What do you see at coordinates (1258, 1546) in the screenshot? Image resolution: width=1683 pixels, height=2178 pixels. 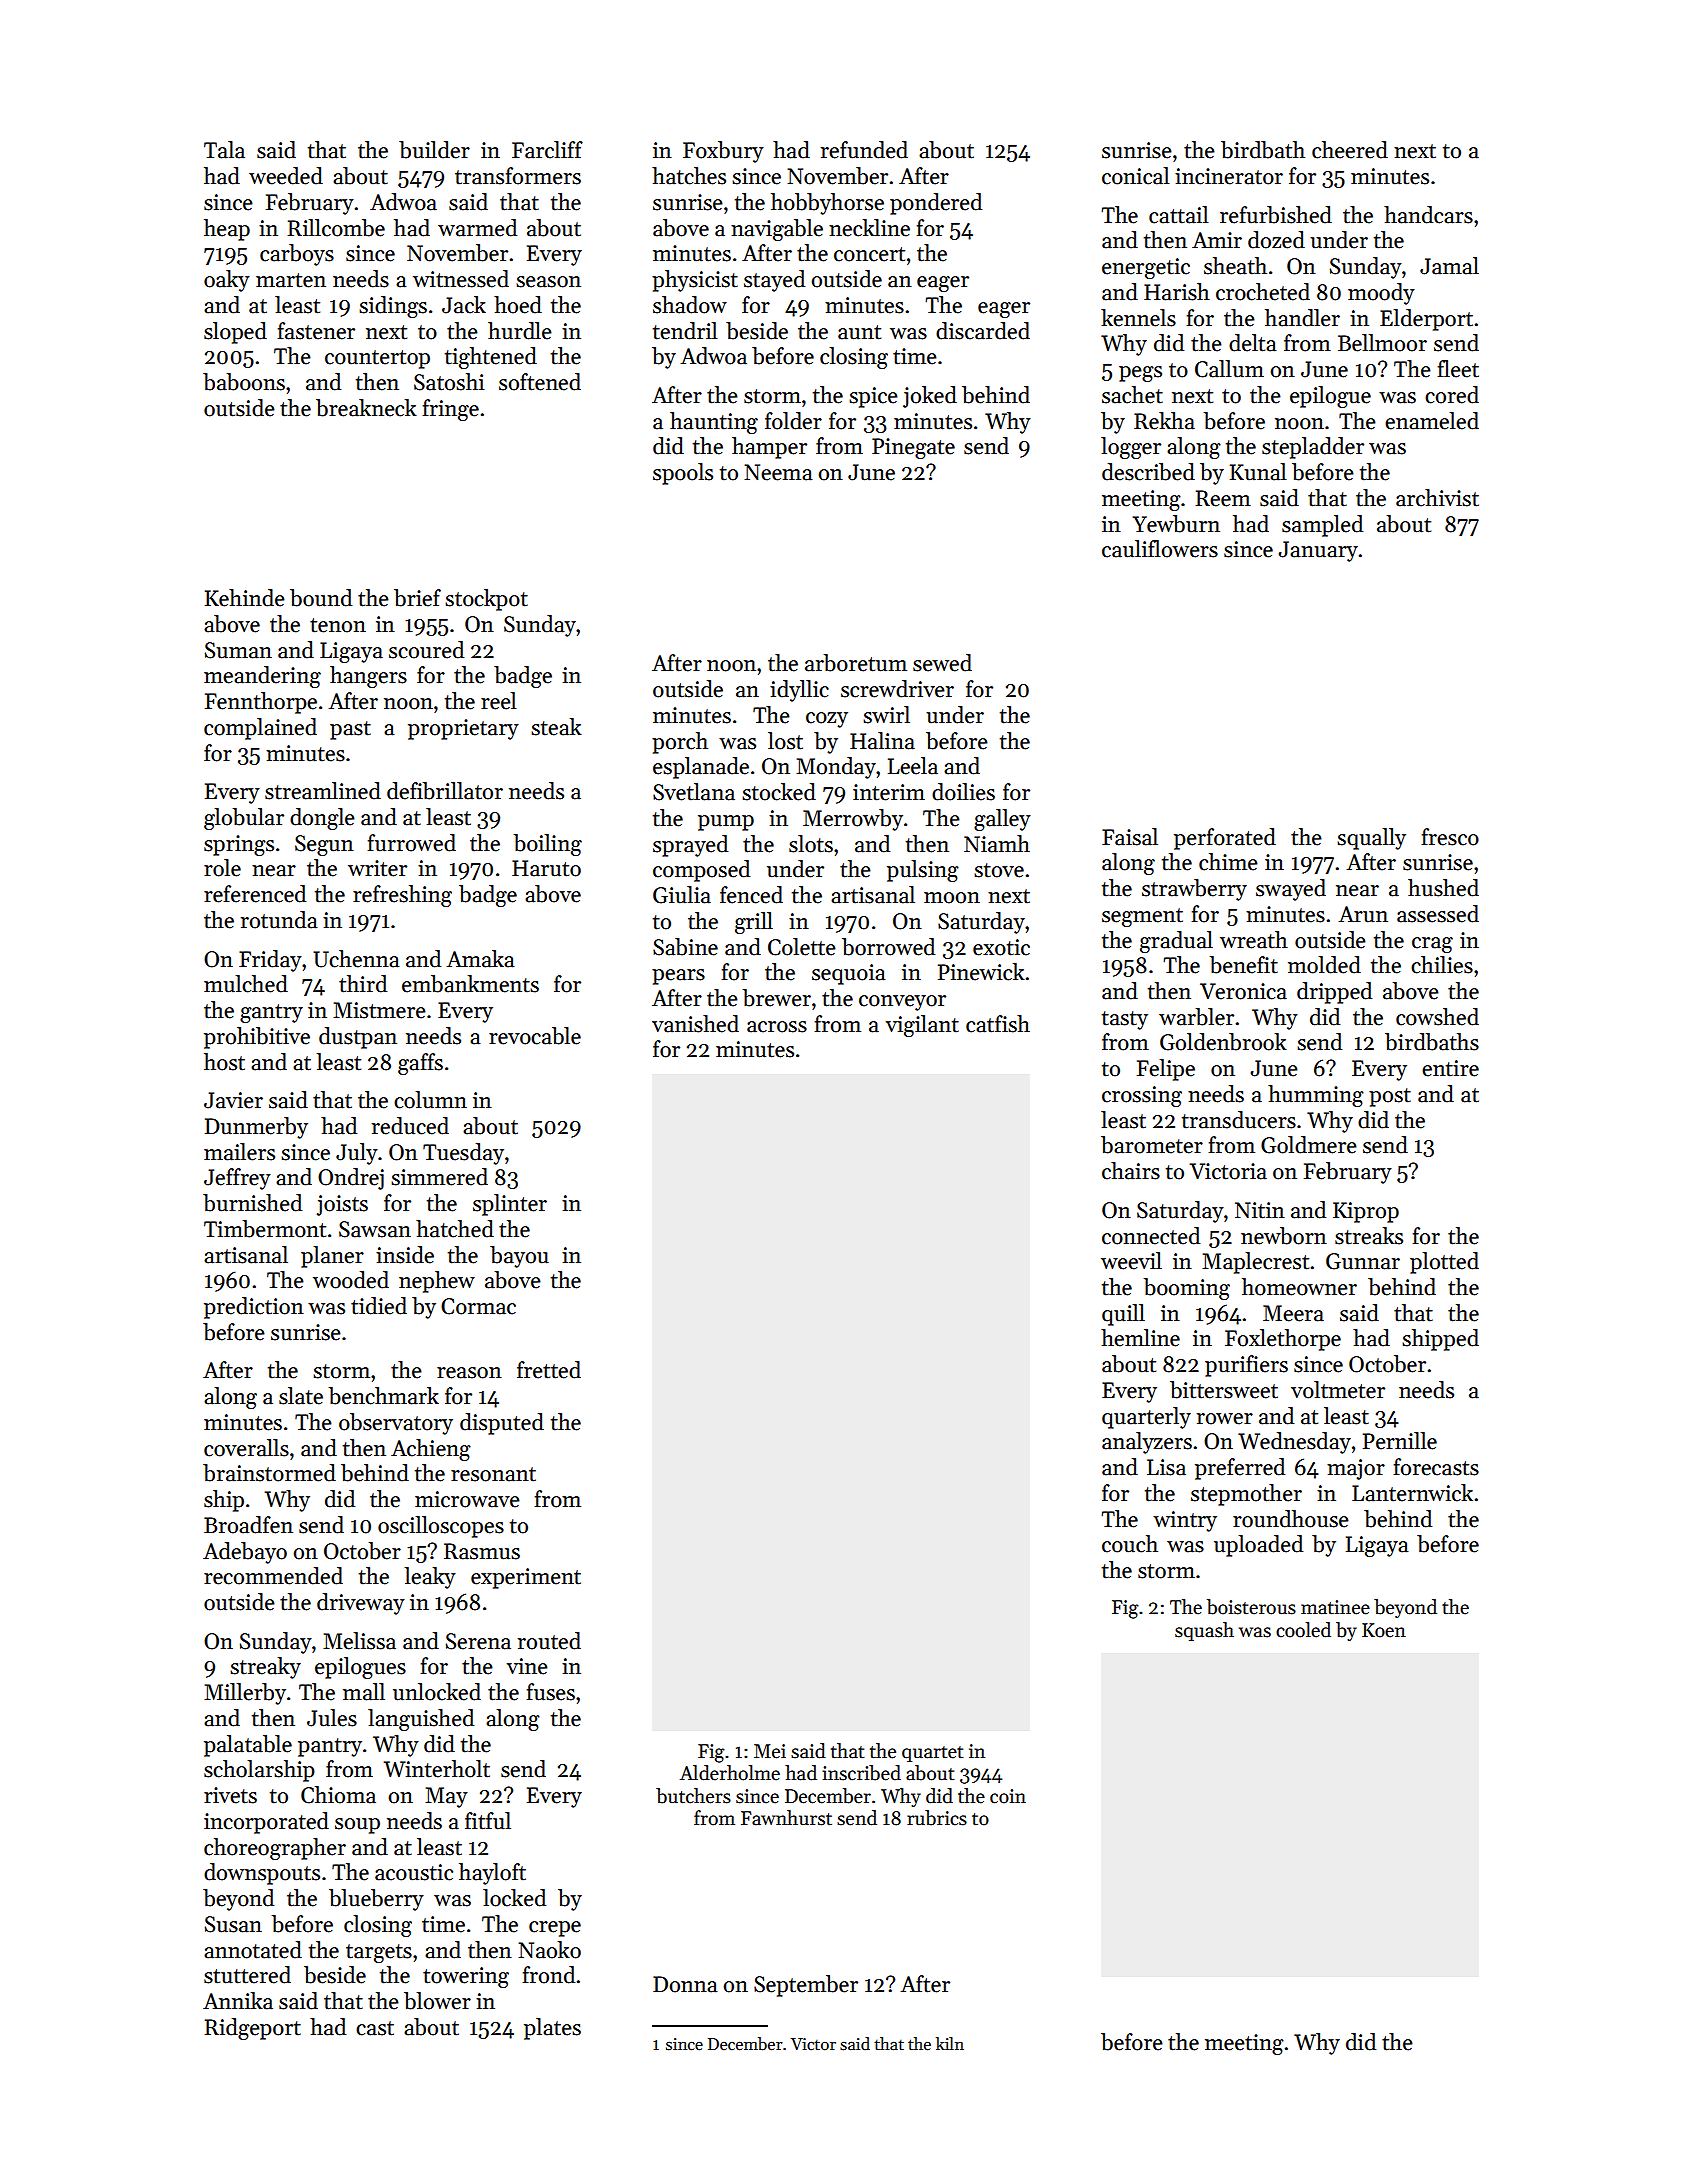 I see `uploaded` at bounding box center [1258, 1546].
